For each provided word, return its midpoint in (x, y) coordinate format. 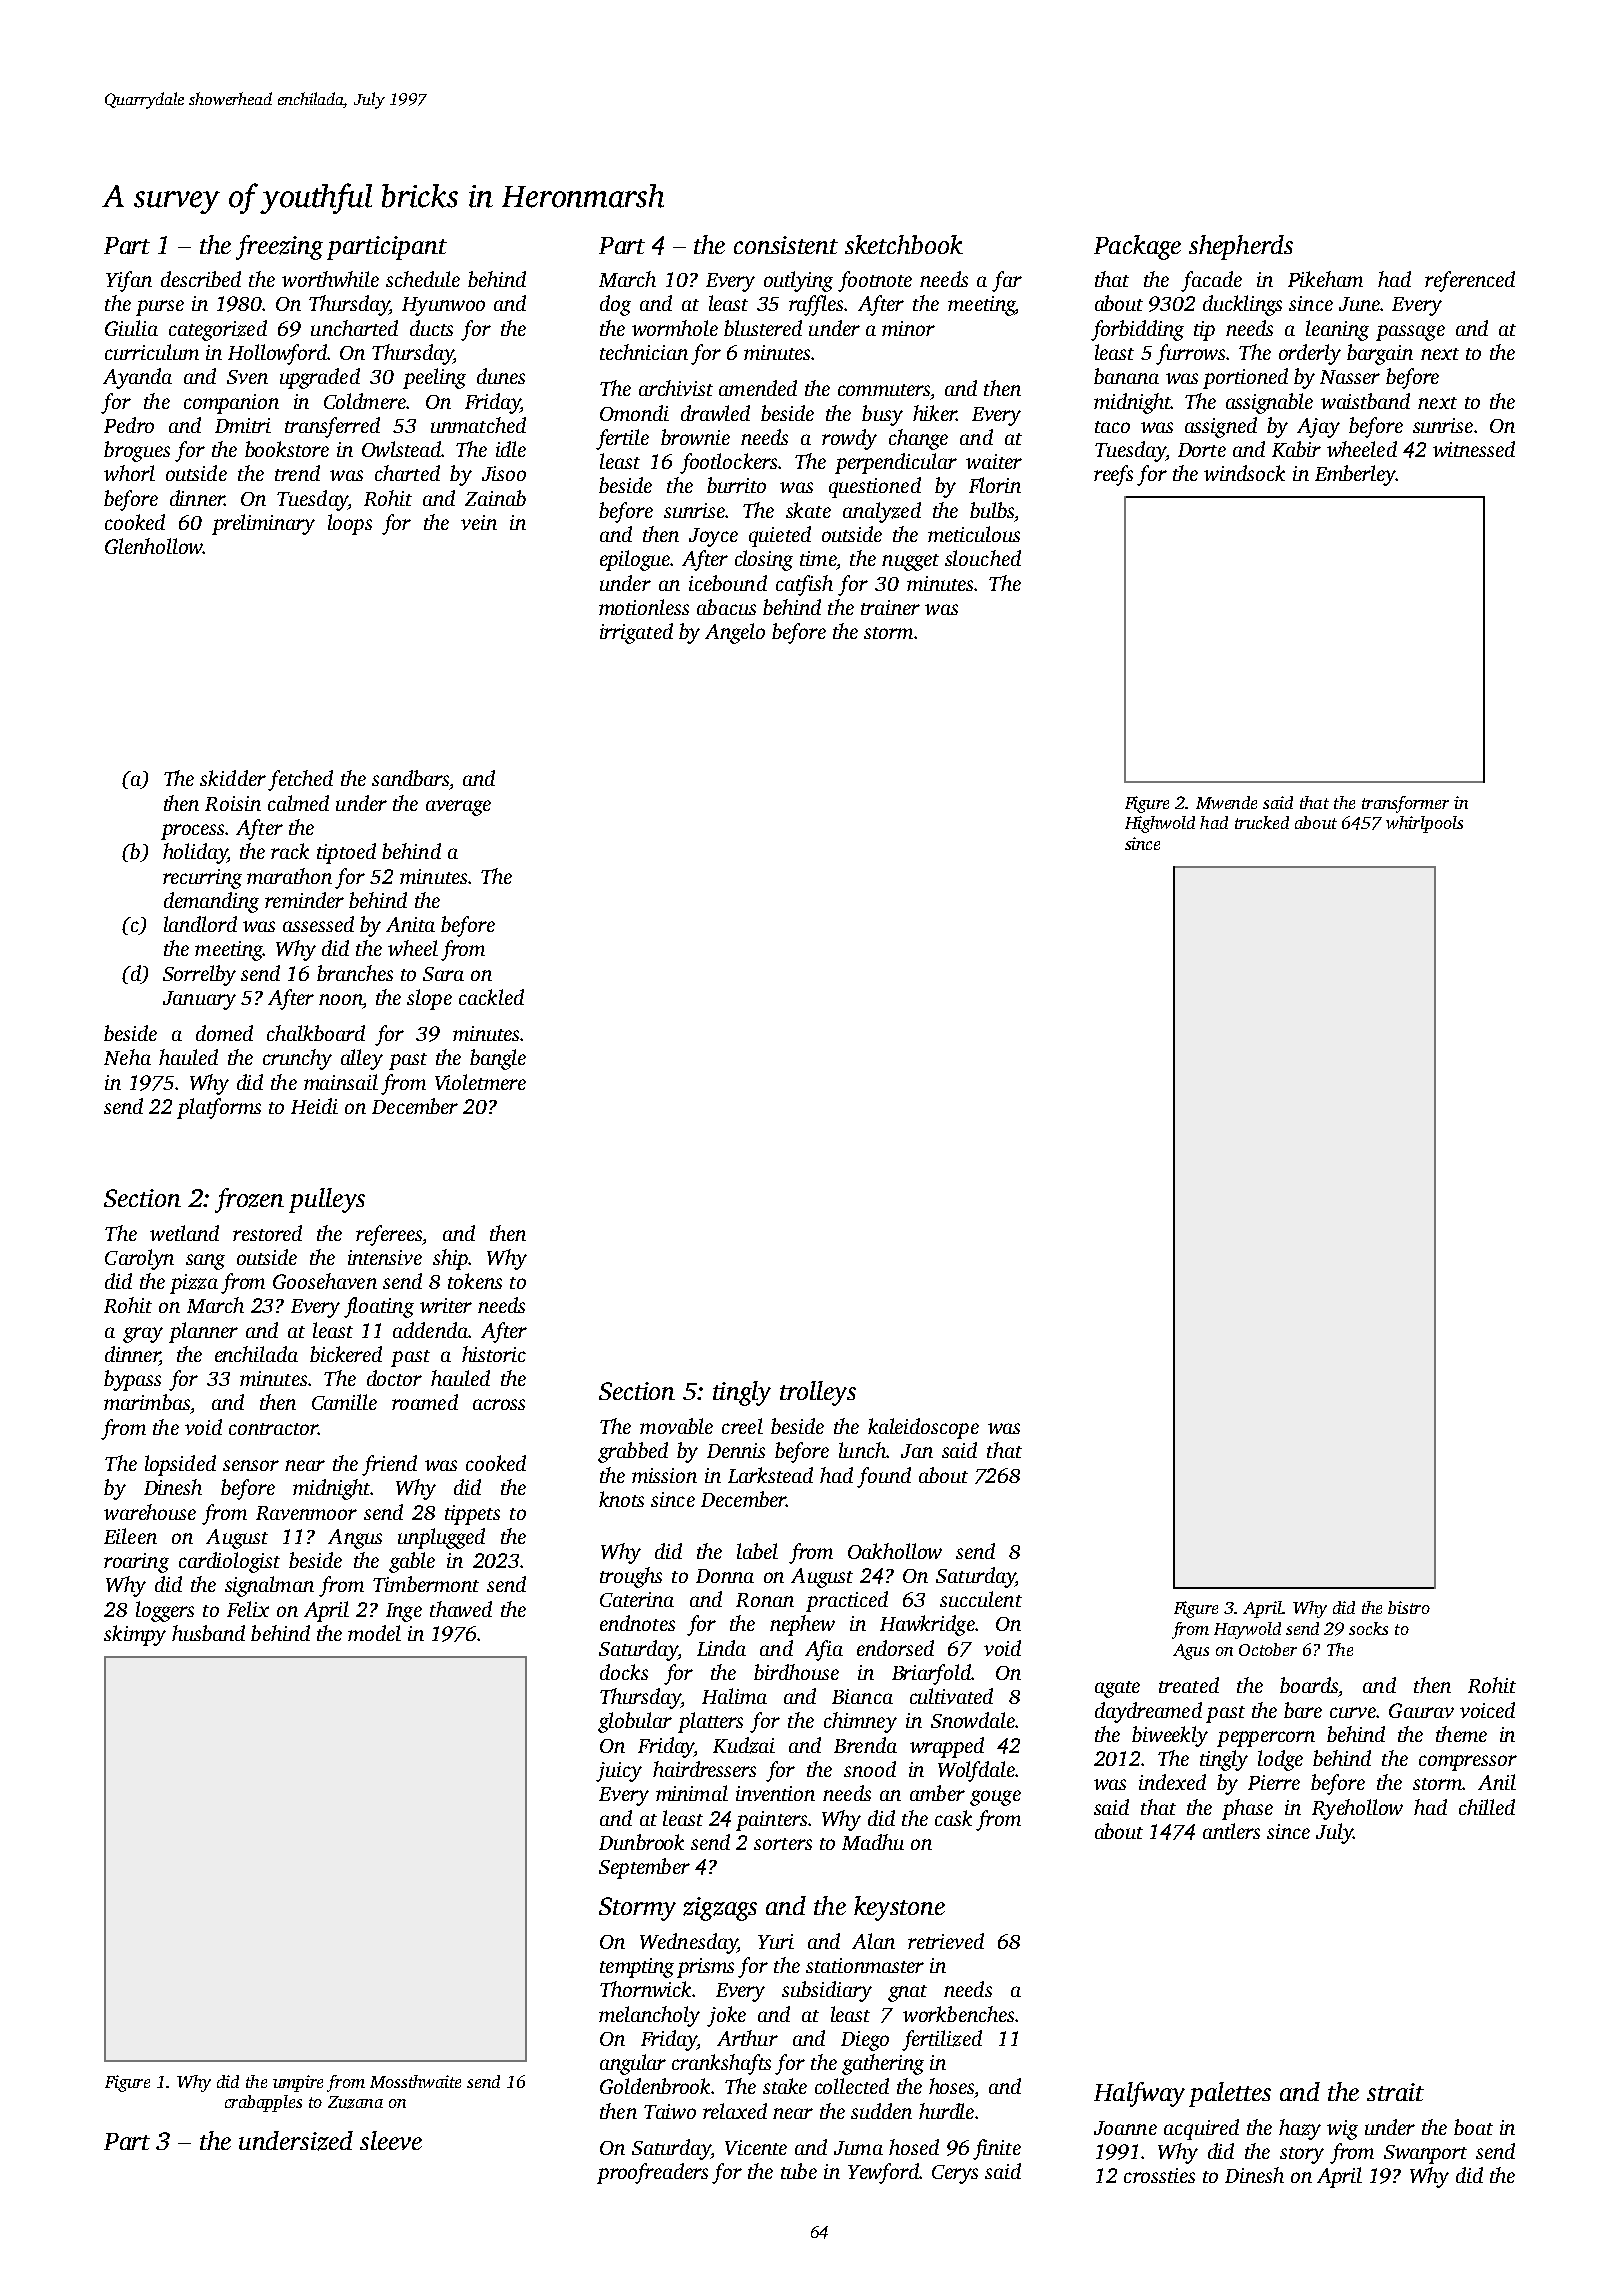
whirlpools (1424, 824)
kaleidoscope (923, 1428)
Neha (127, 1057)
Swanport (1425, 2154)
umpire (298, 2083)
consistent (786, 245)
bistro (1409, 1607)
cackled (491, 997)
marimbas (147, 1402)
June (1359, 304)
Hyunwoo (443, 306)
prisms (705, 1968)
